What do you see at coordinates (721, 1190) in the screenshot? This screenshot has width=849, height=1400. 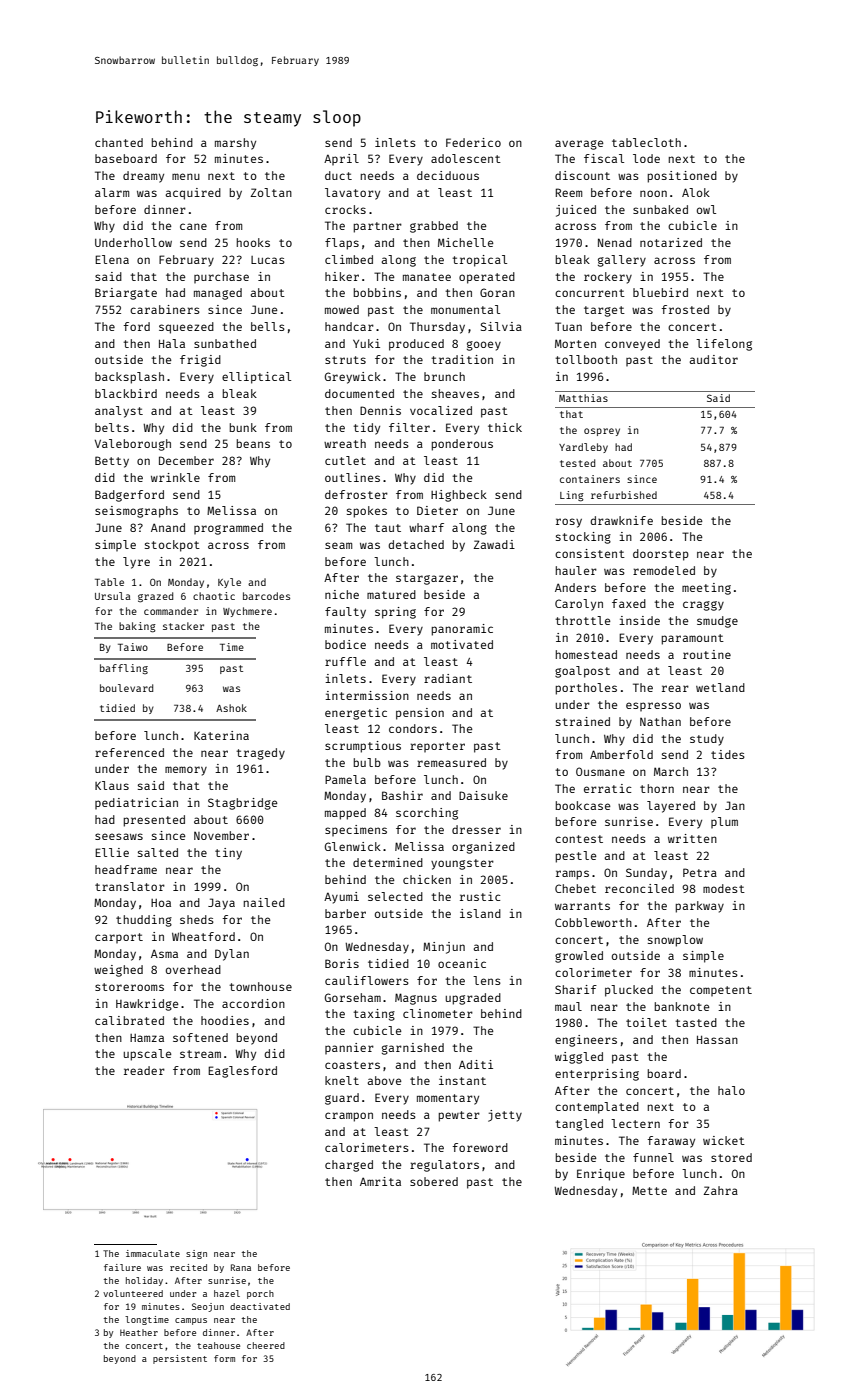 I see `Zahra` at bounding box center [721, 1190].
